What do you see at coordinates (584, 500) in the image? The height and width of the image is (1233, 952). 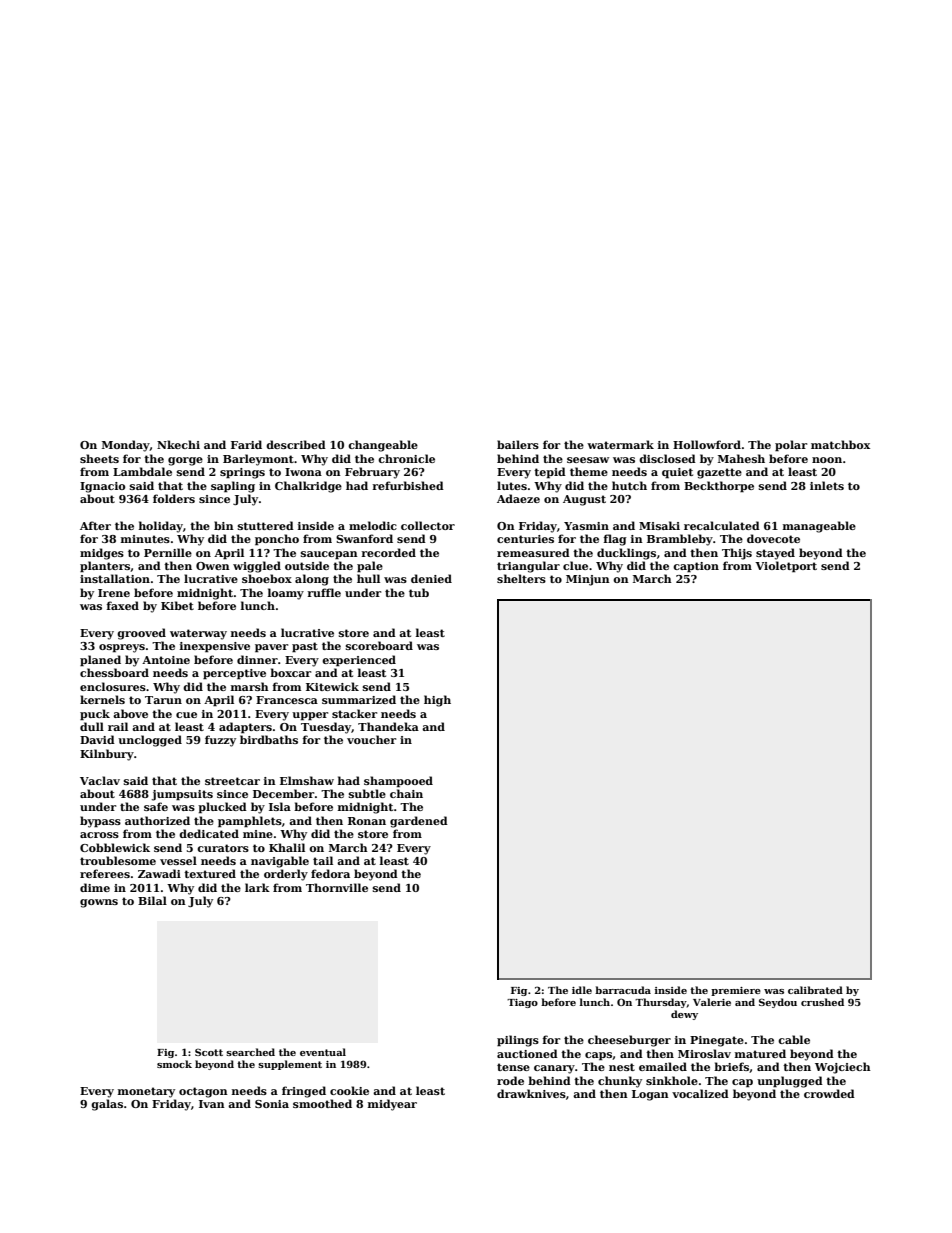 I see `August` at bounding box center [584, 500].
